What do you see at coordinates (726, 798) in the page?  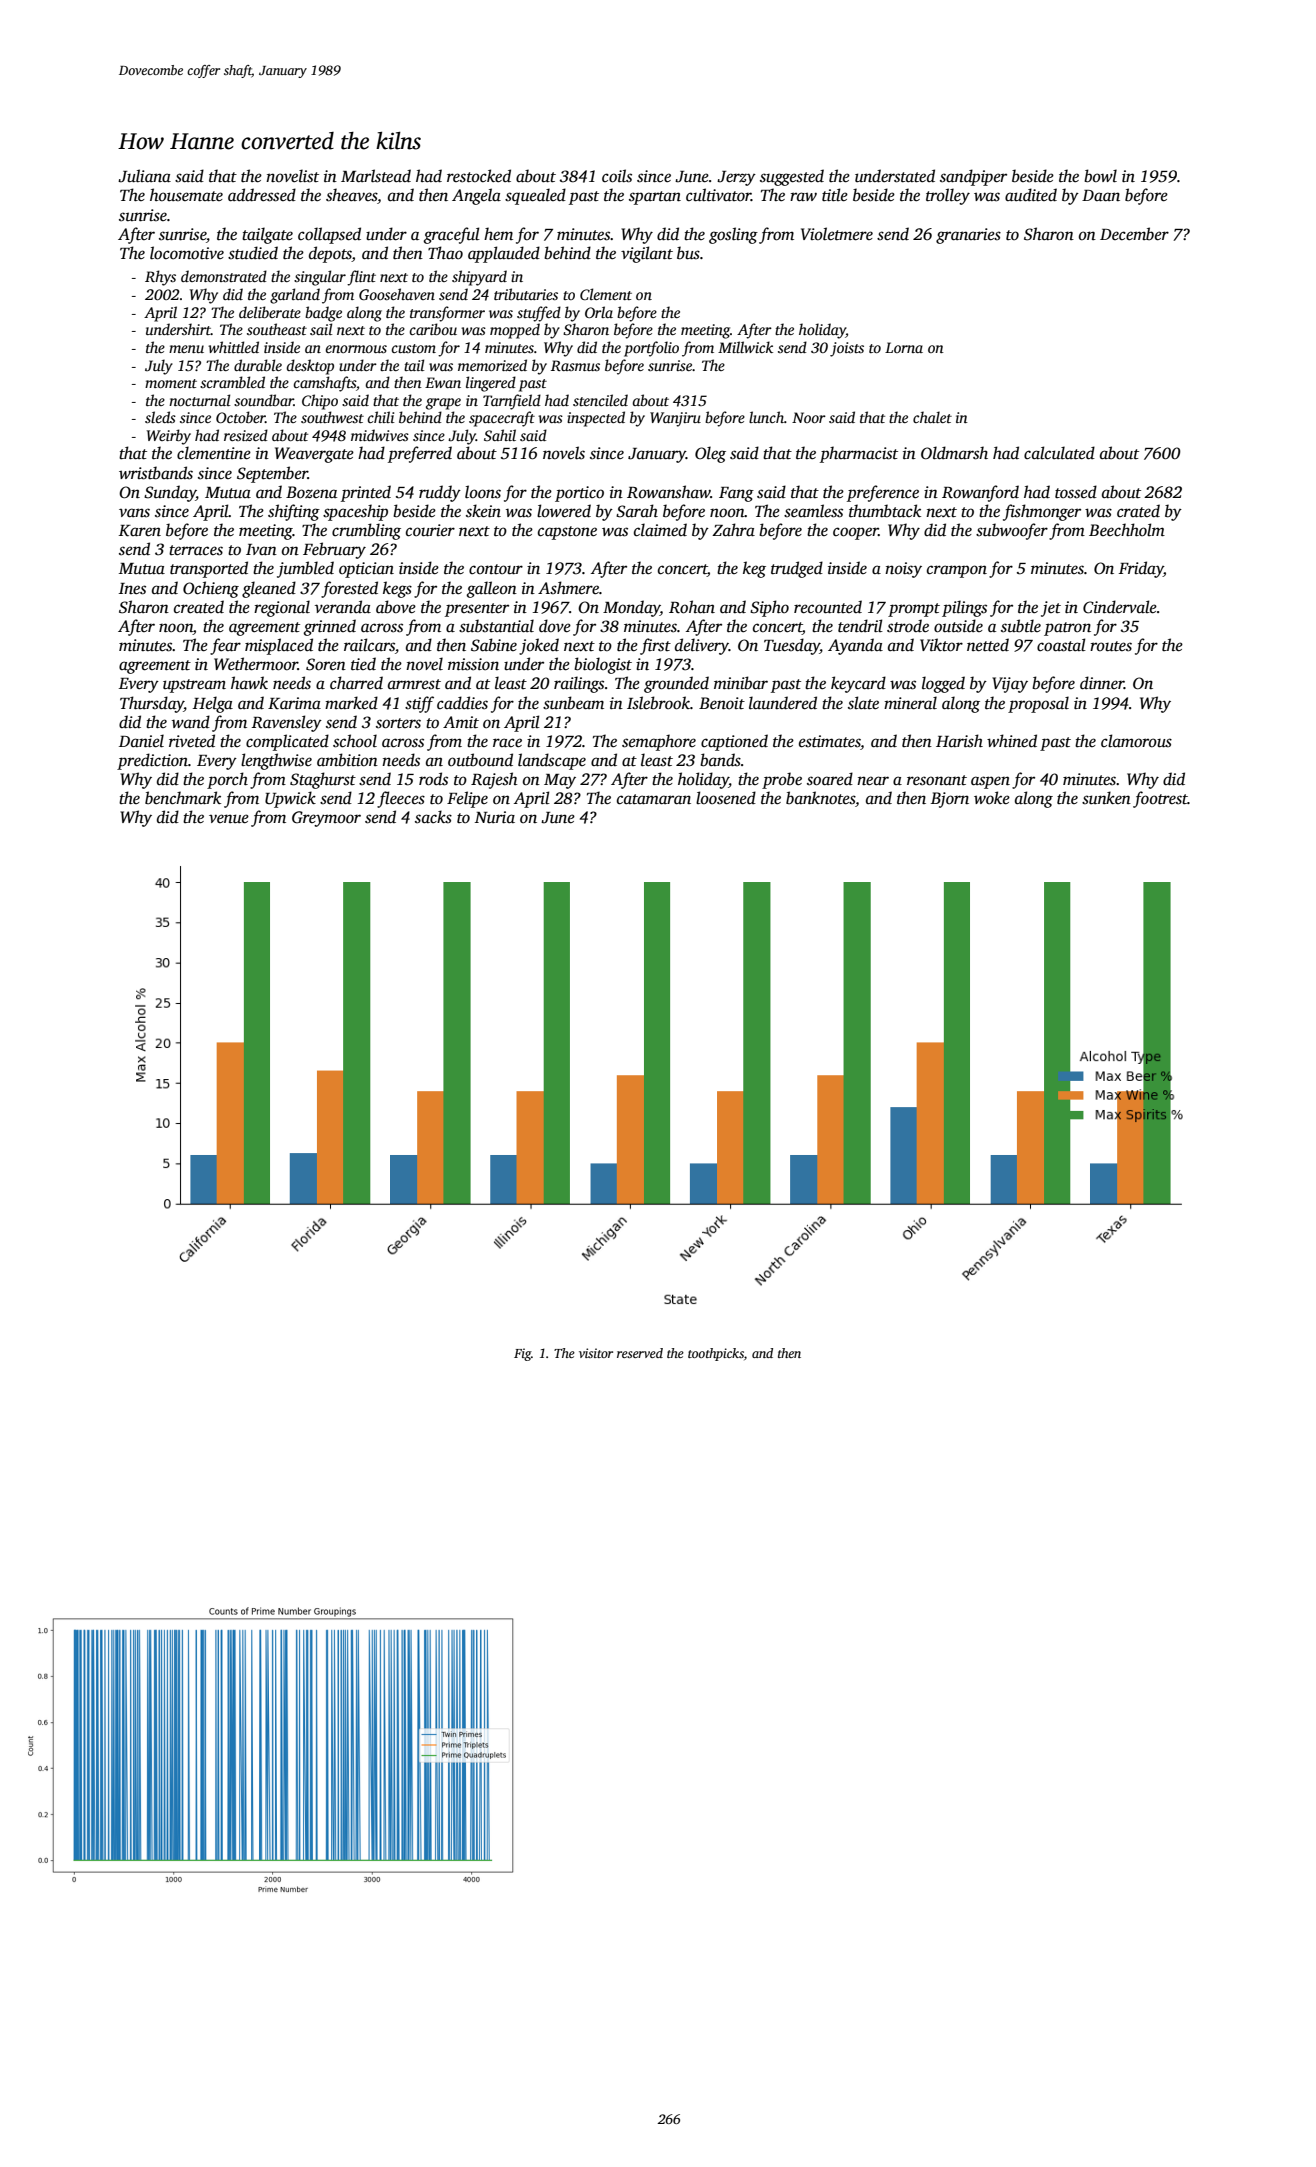 I see `loosened` at bounding box center [726, 798].
